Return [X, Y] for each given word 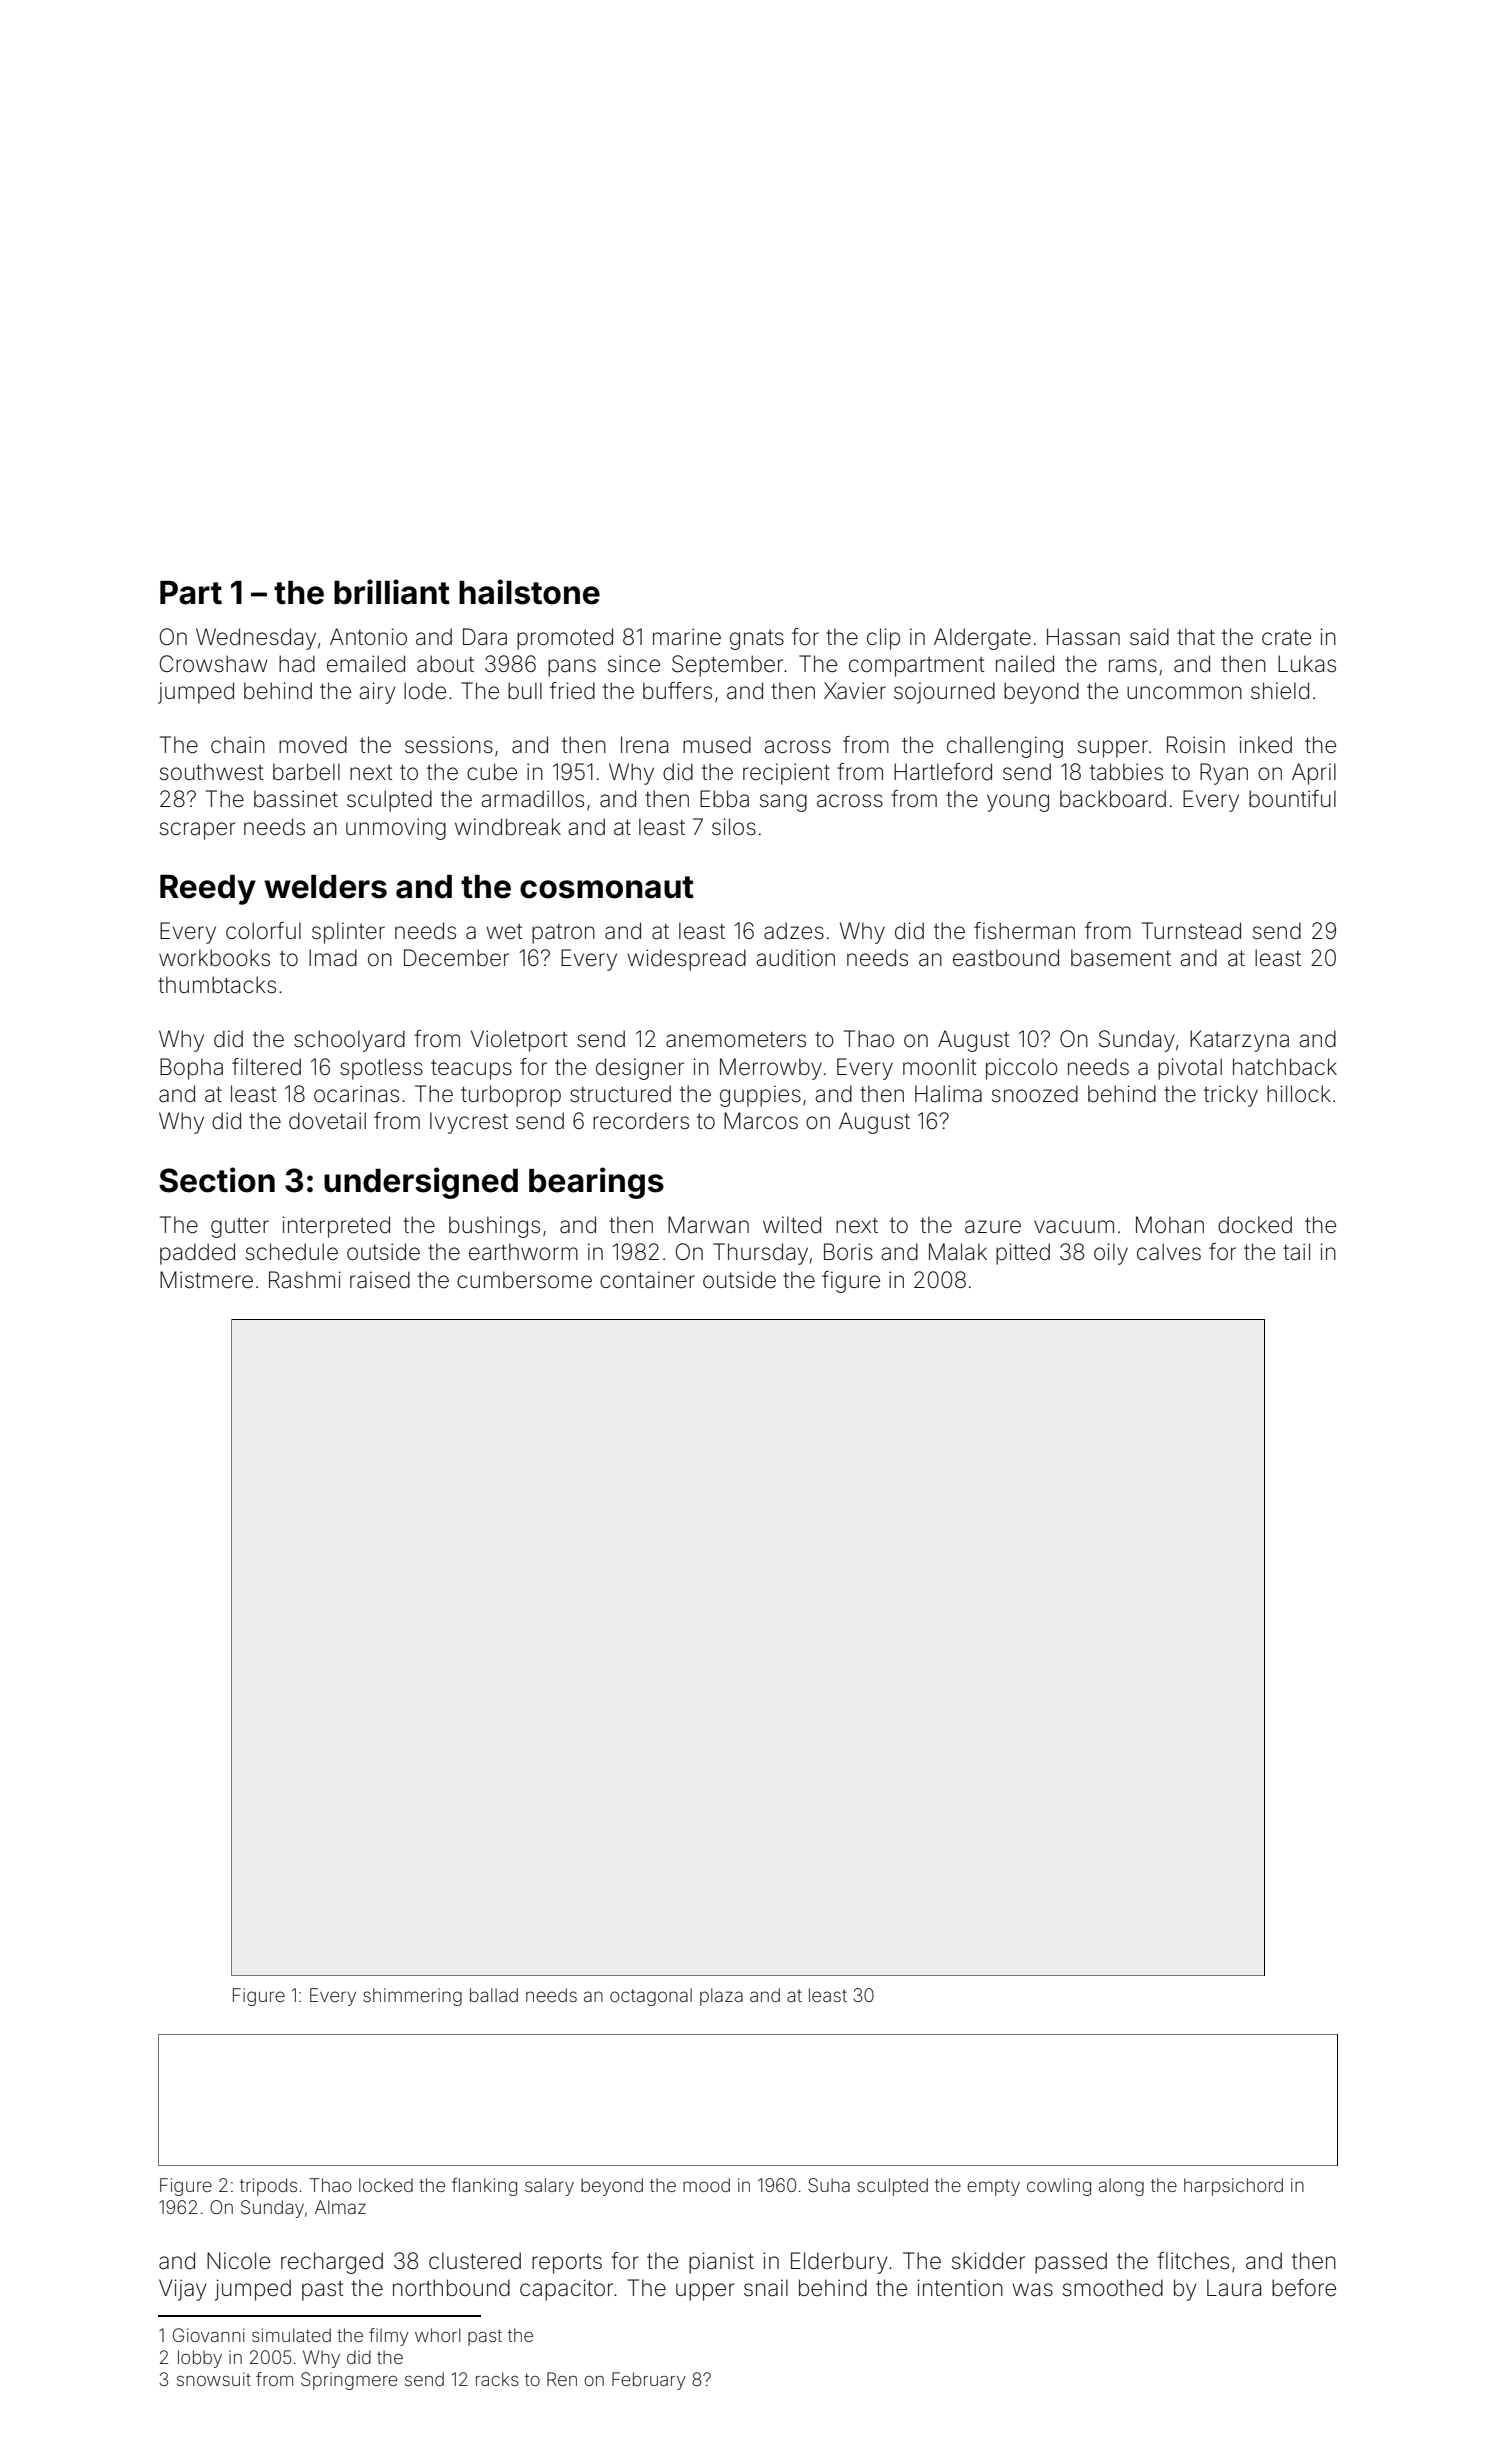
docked [1255, 1225]
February [649, 2381]
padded [197, 1254]
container [647, 1280]
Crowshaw [214, 664]
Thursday [760, 1254]
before [1304, 2288]
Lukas [1307, 664]
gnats [757, 640]
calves [1169, 1252]
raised [380, 1280]
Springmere [349, 2381]
